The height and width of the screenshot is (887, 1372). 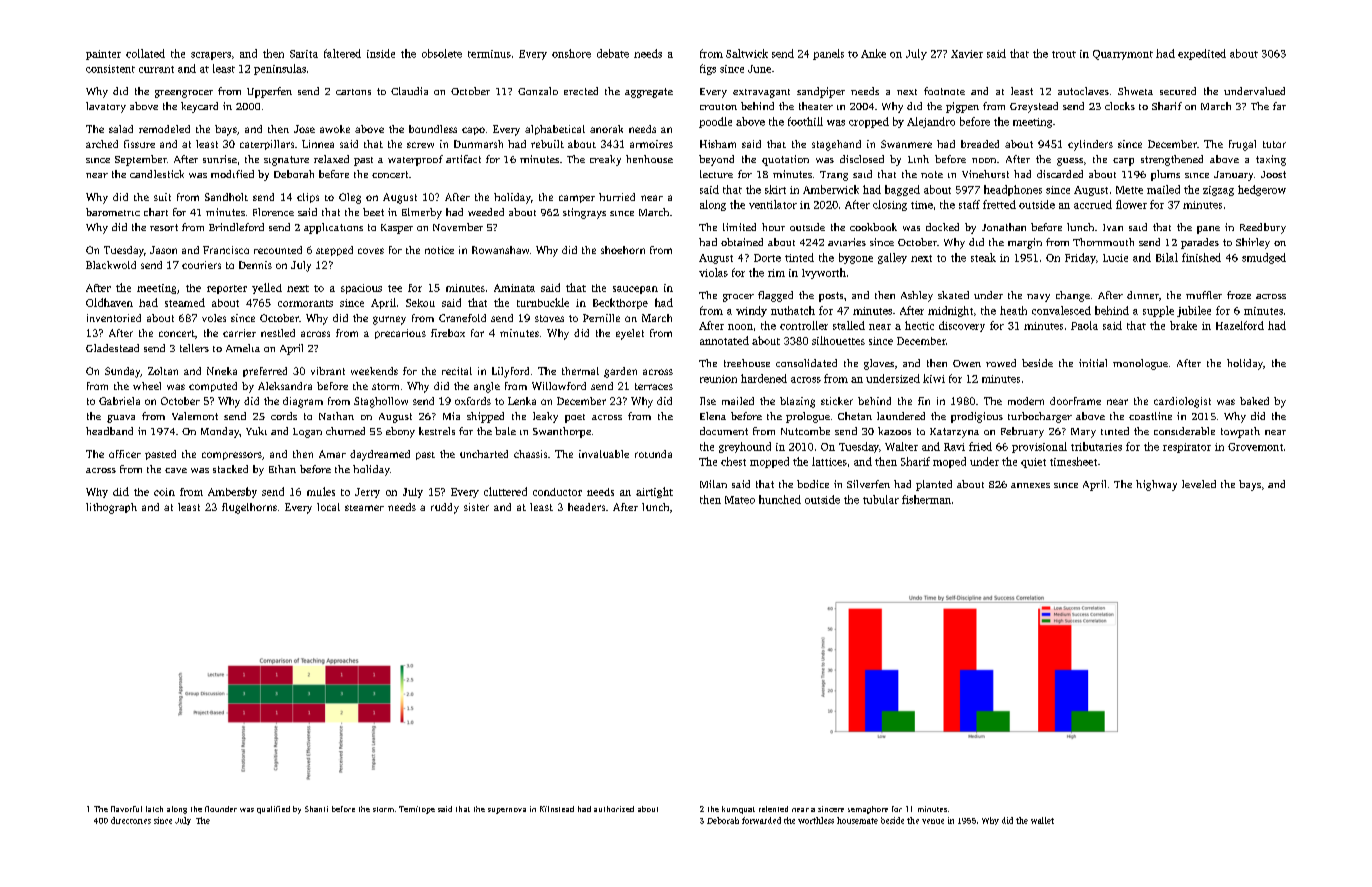 I want to click on towpath, so click(x=1240, y=432).
